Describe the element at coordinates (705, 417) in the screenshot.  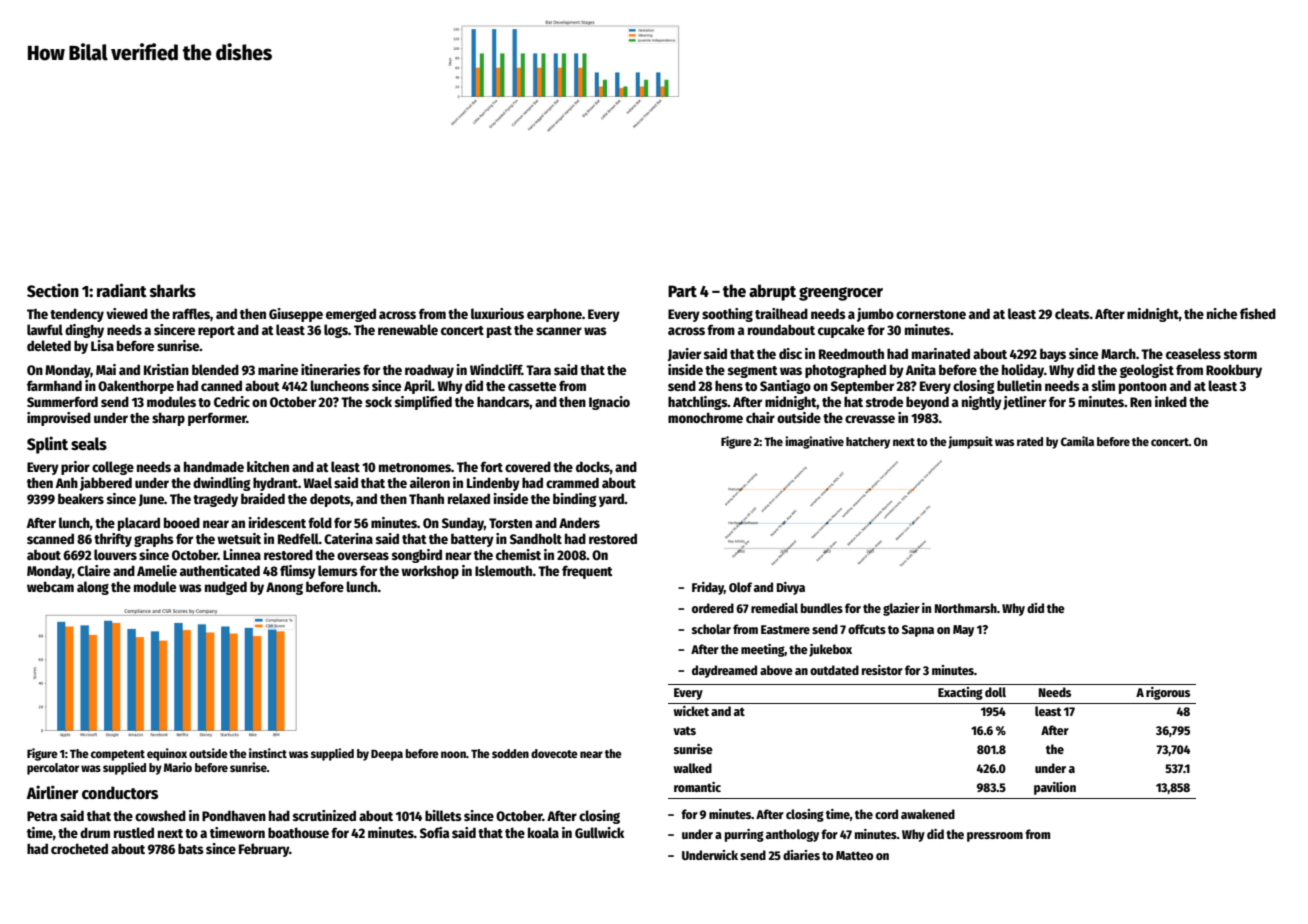
I see `monochrome` at that location.
